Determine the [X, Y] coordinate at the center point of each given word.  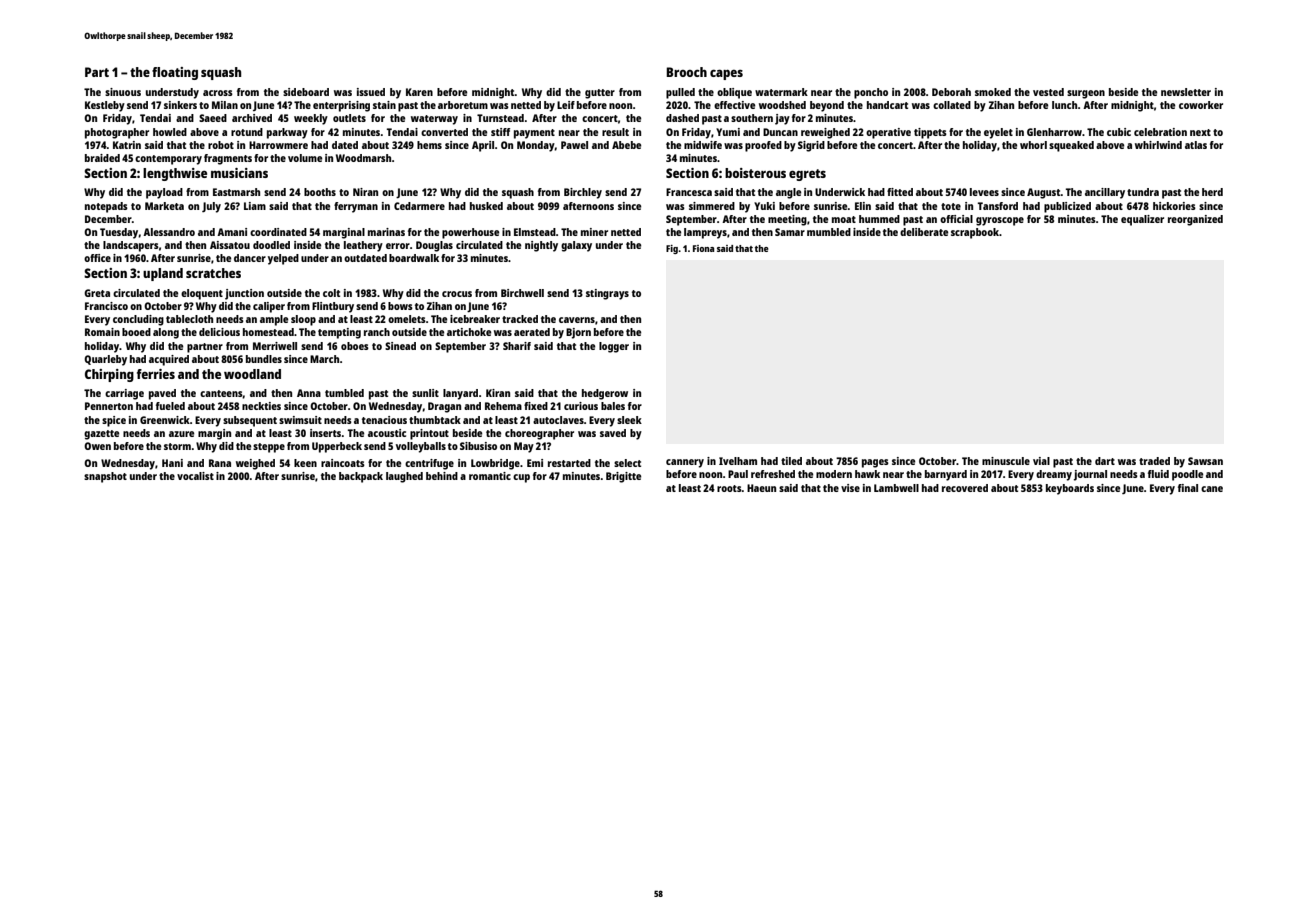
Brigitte [623, 477]
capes [726, 74]
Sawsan [1205, 461]
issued [371, 92]
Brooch [686, 72]
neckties [261, 406]
